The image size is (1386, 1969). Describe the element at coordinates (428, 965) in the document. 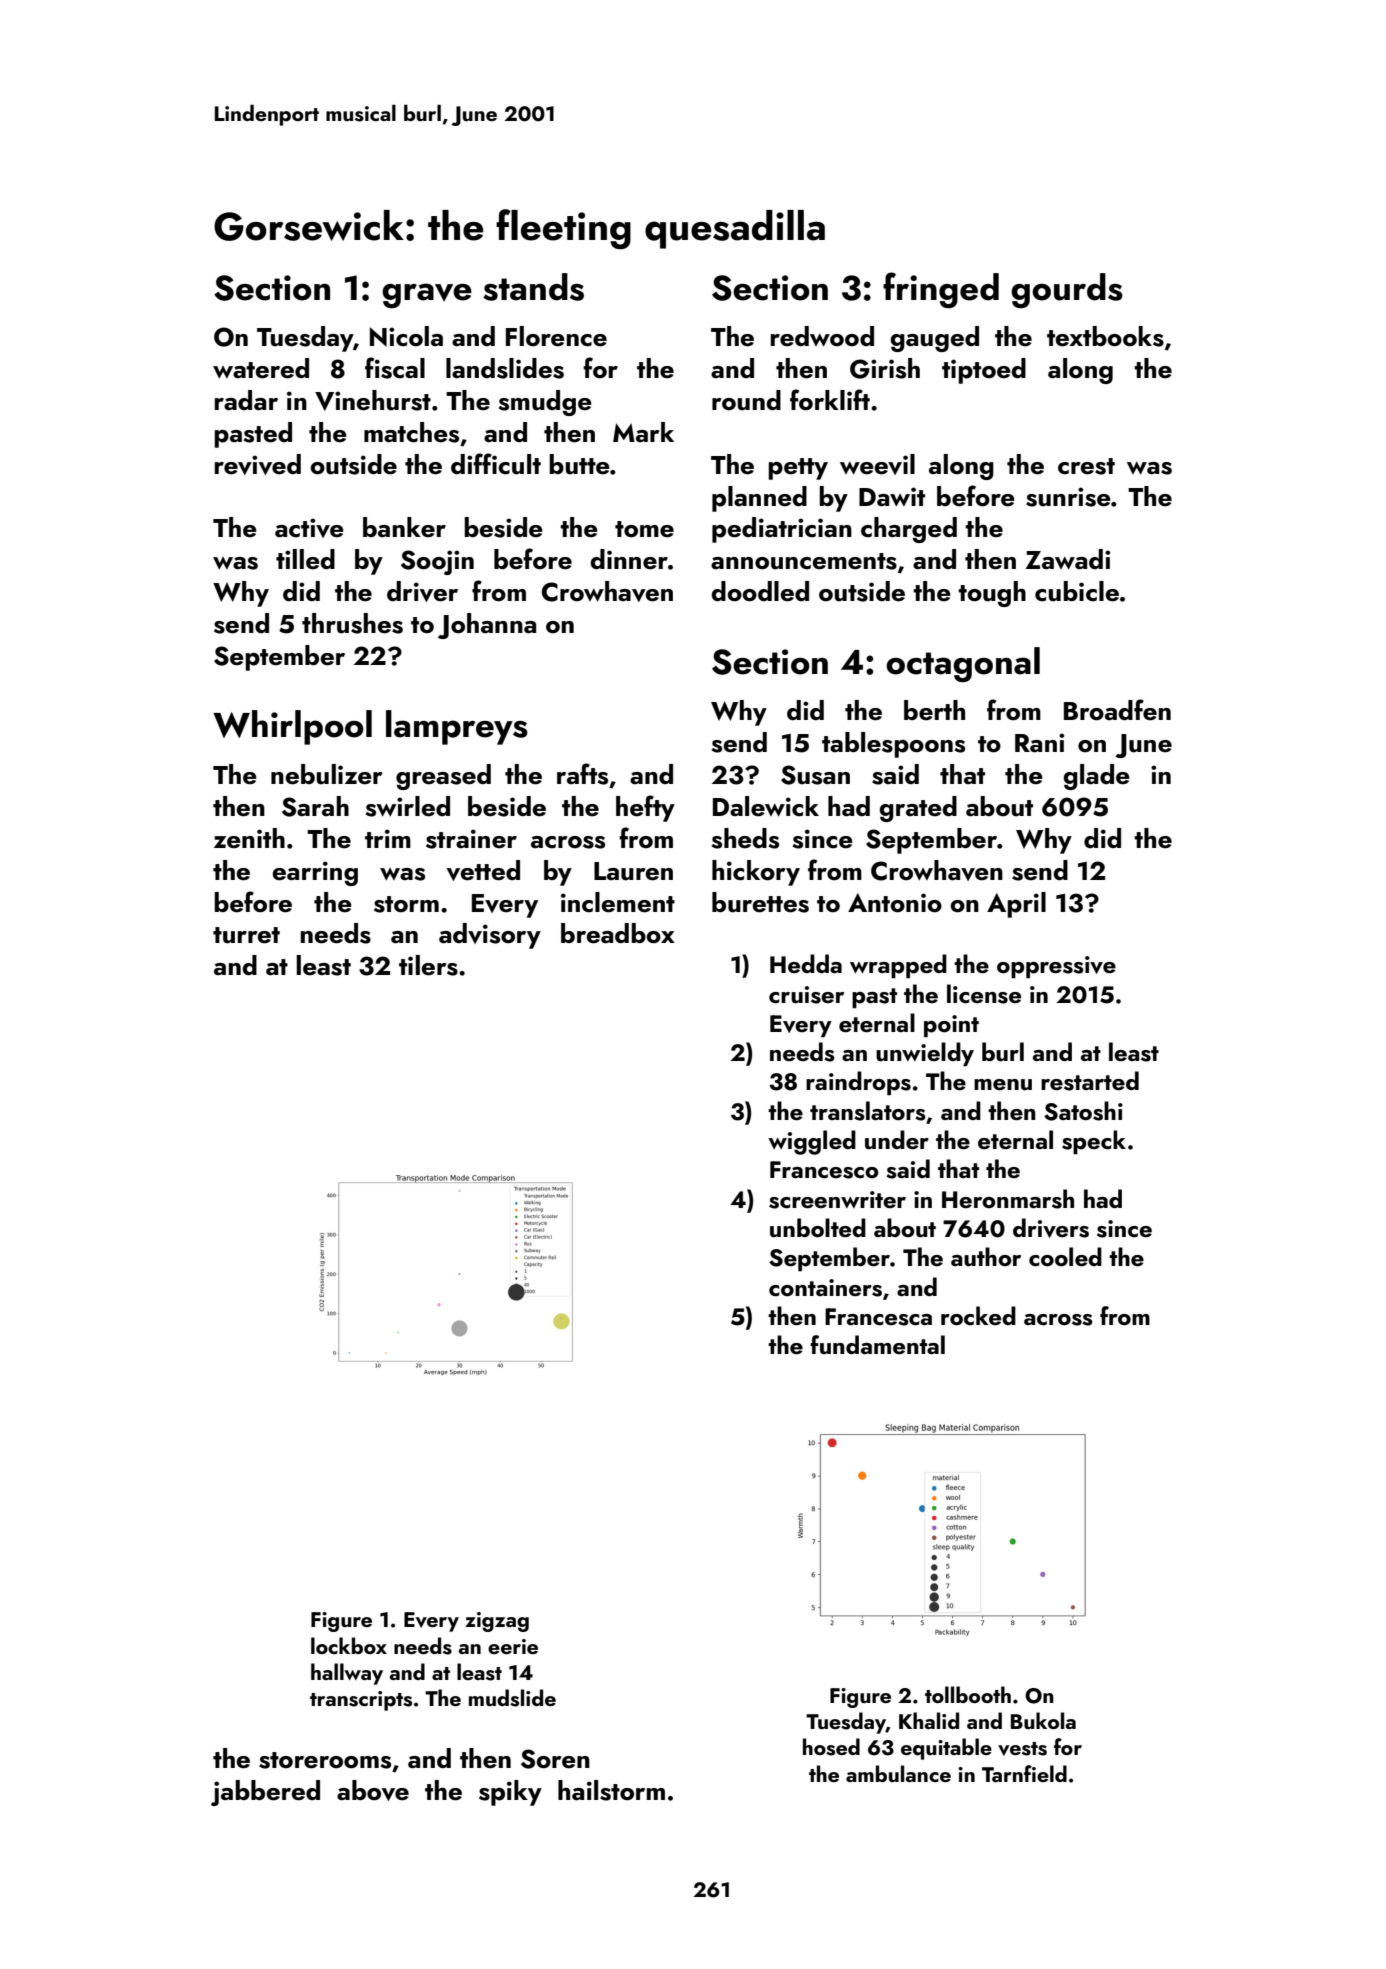

I see `tilers` at that location.
